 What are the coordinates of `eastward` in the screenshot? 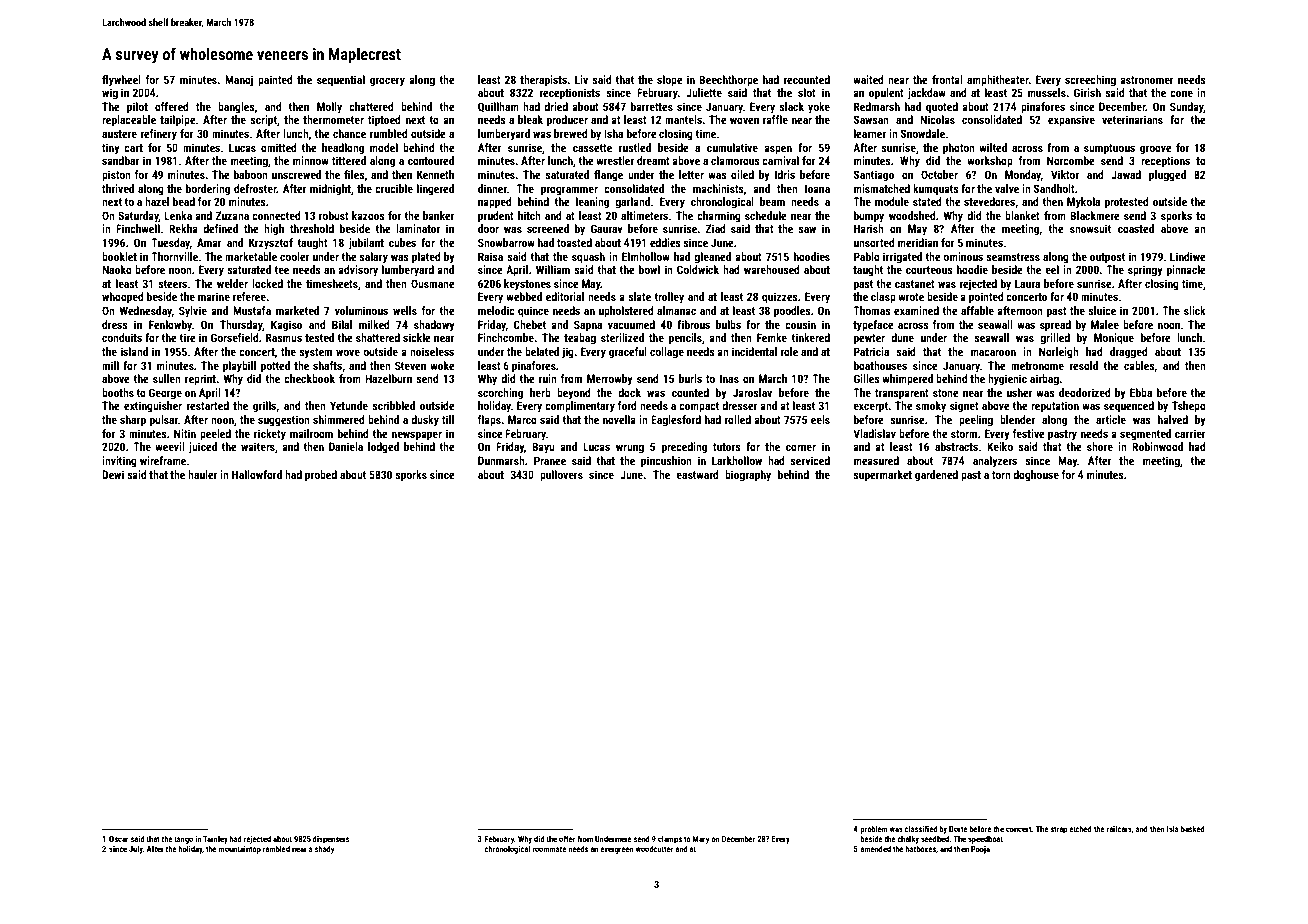 It's located at (697, 474).
